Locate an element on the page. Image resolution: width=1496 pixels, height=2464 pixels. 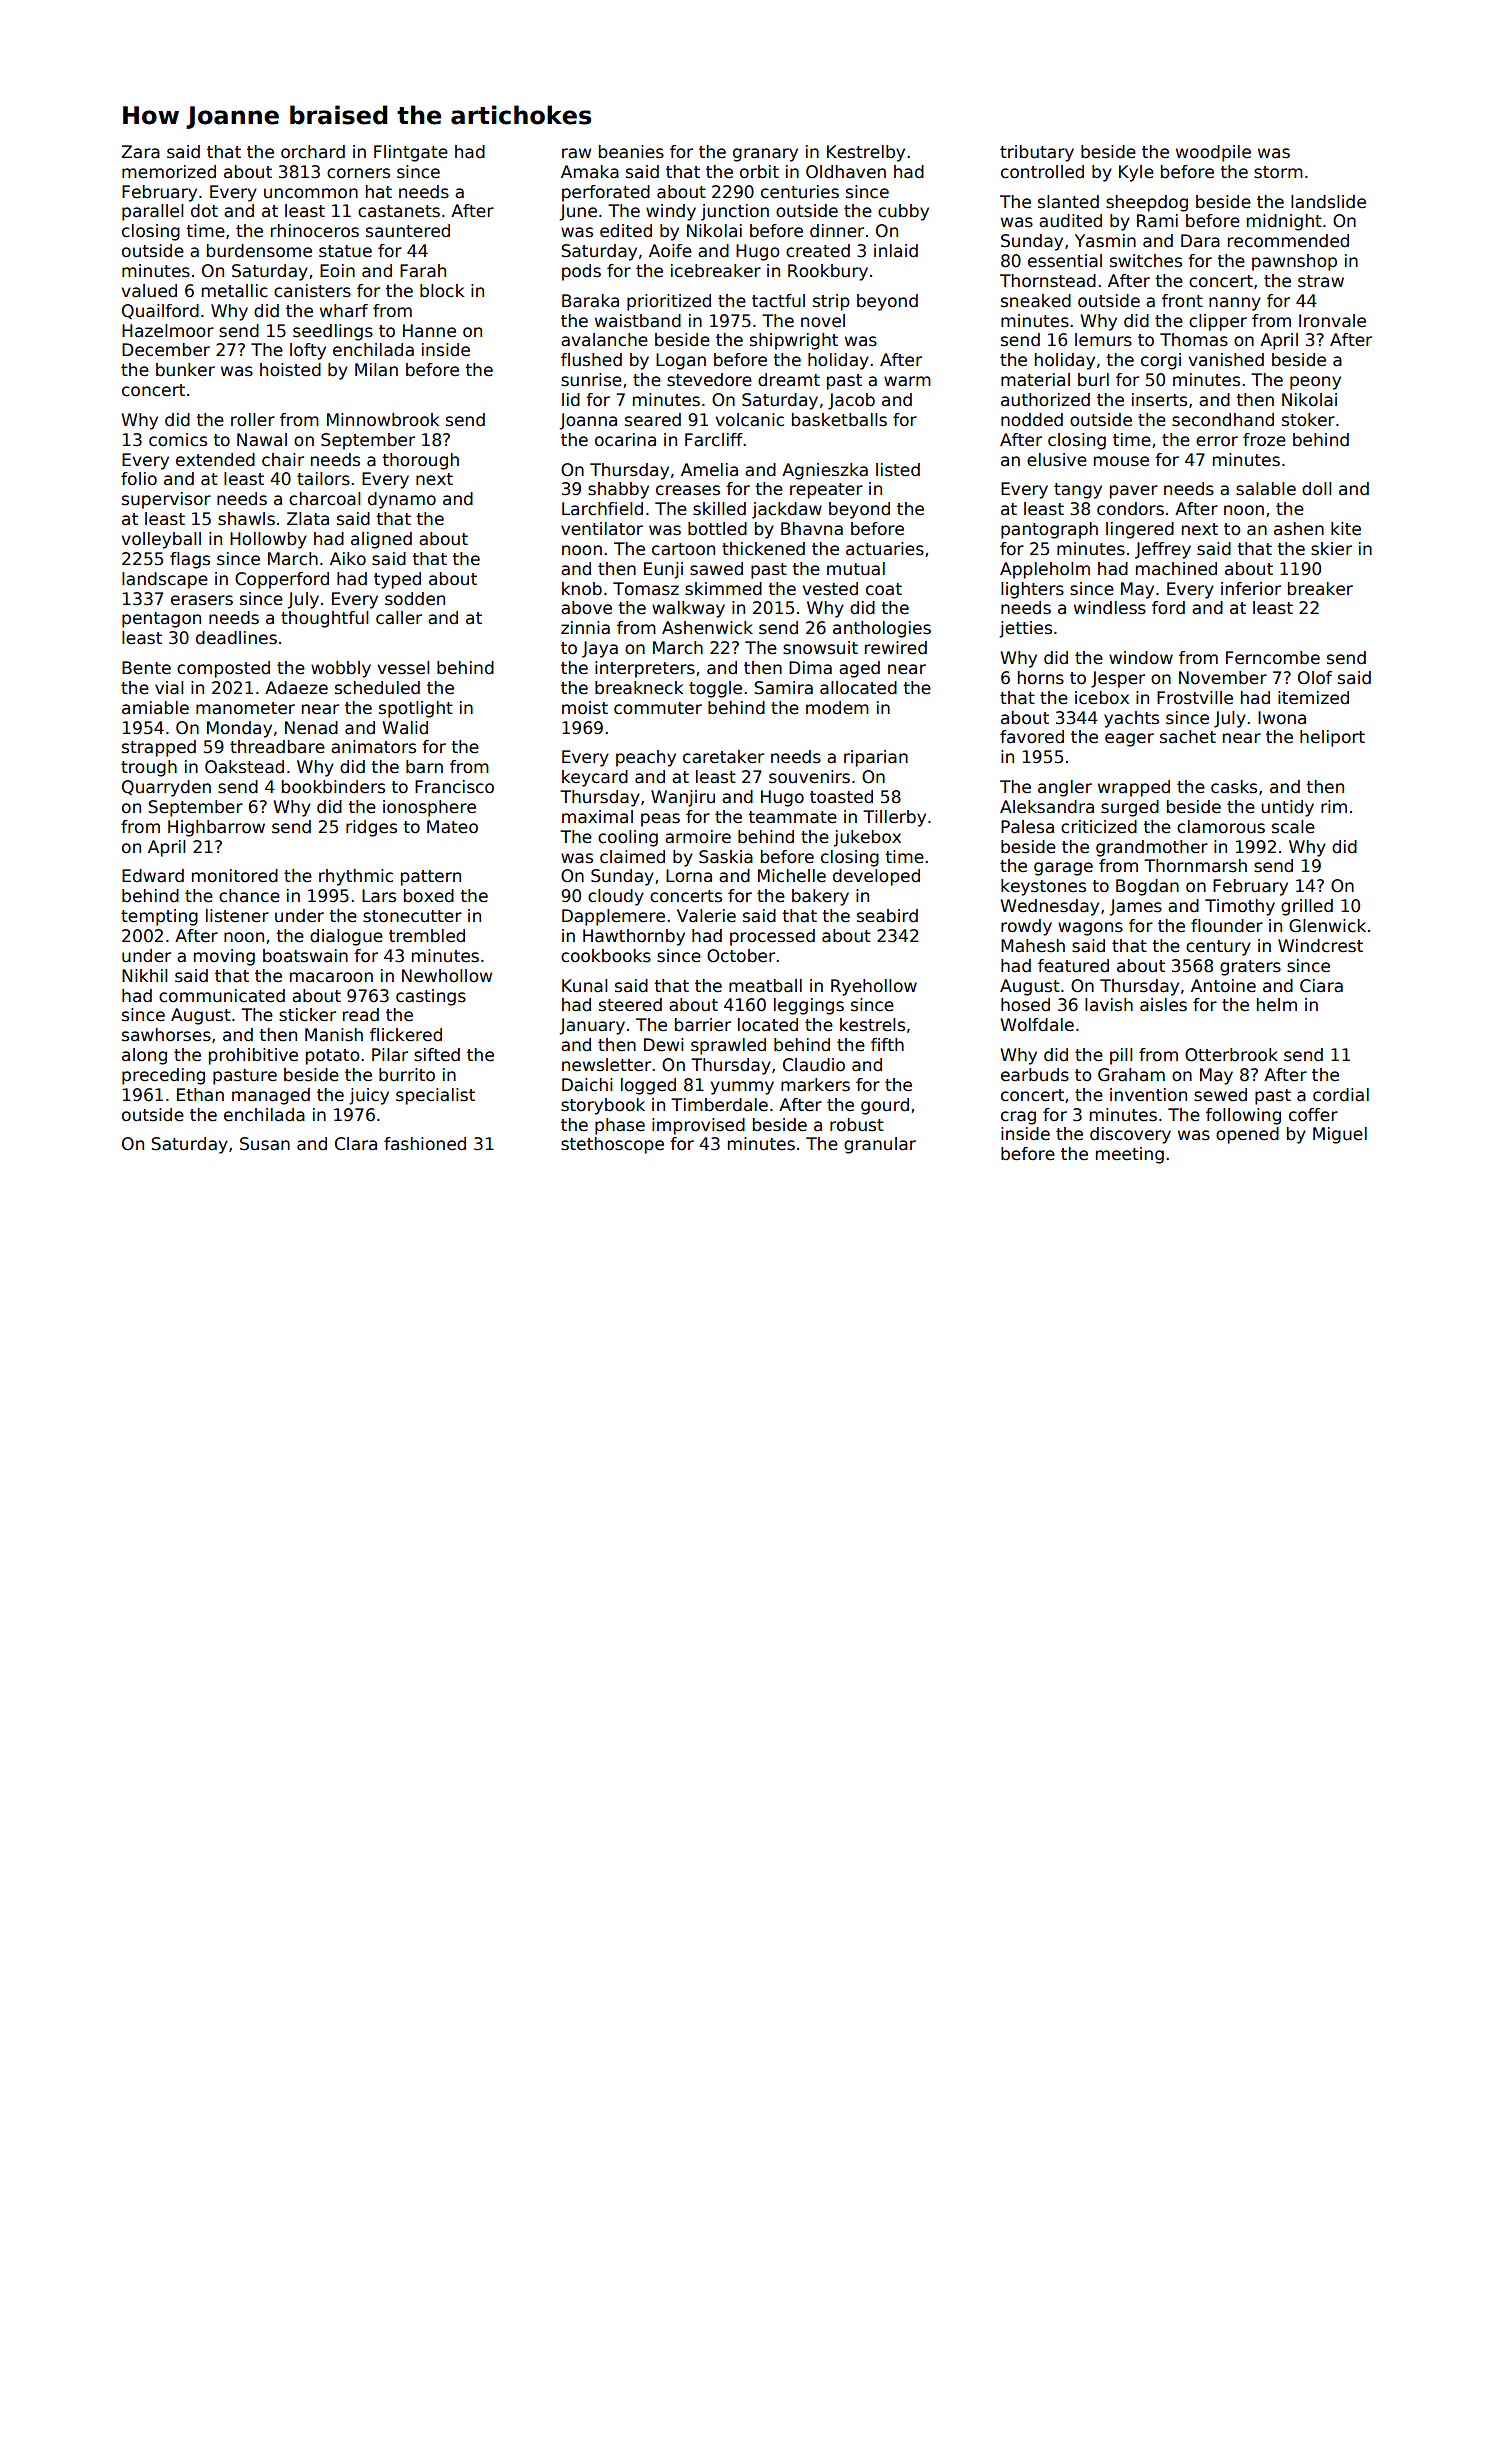
metallic is located at coordinates (235, 291).
